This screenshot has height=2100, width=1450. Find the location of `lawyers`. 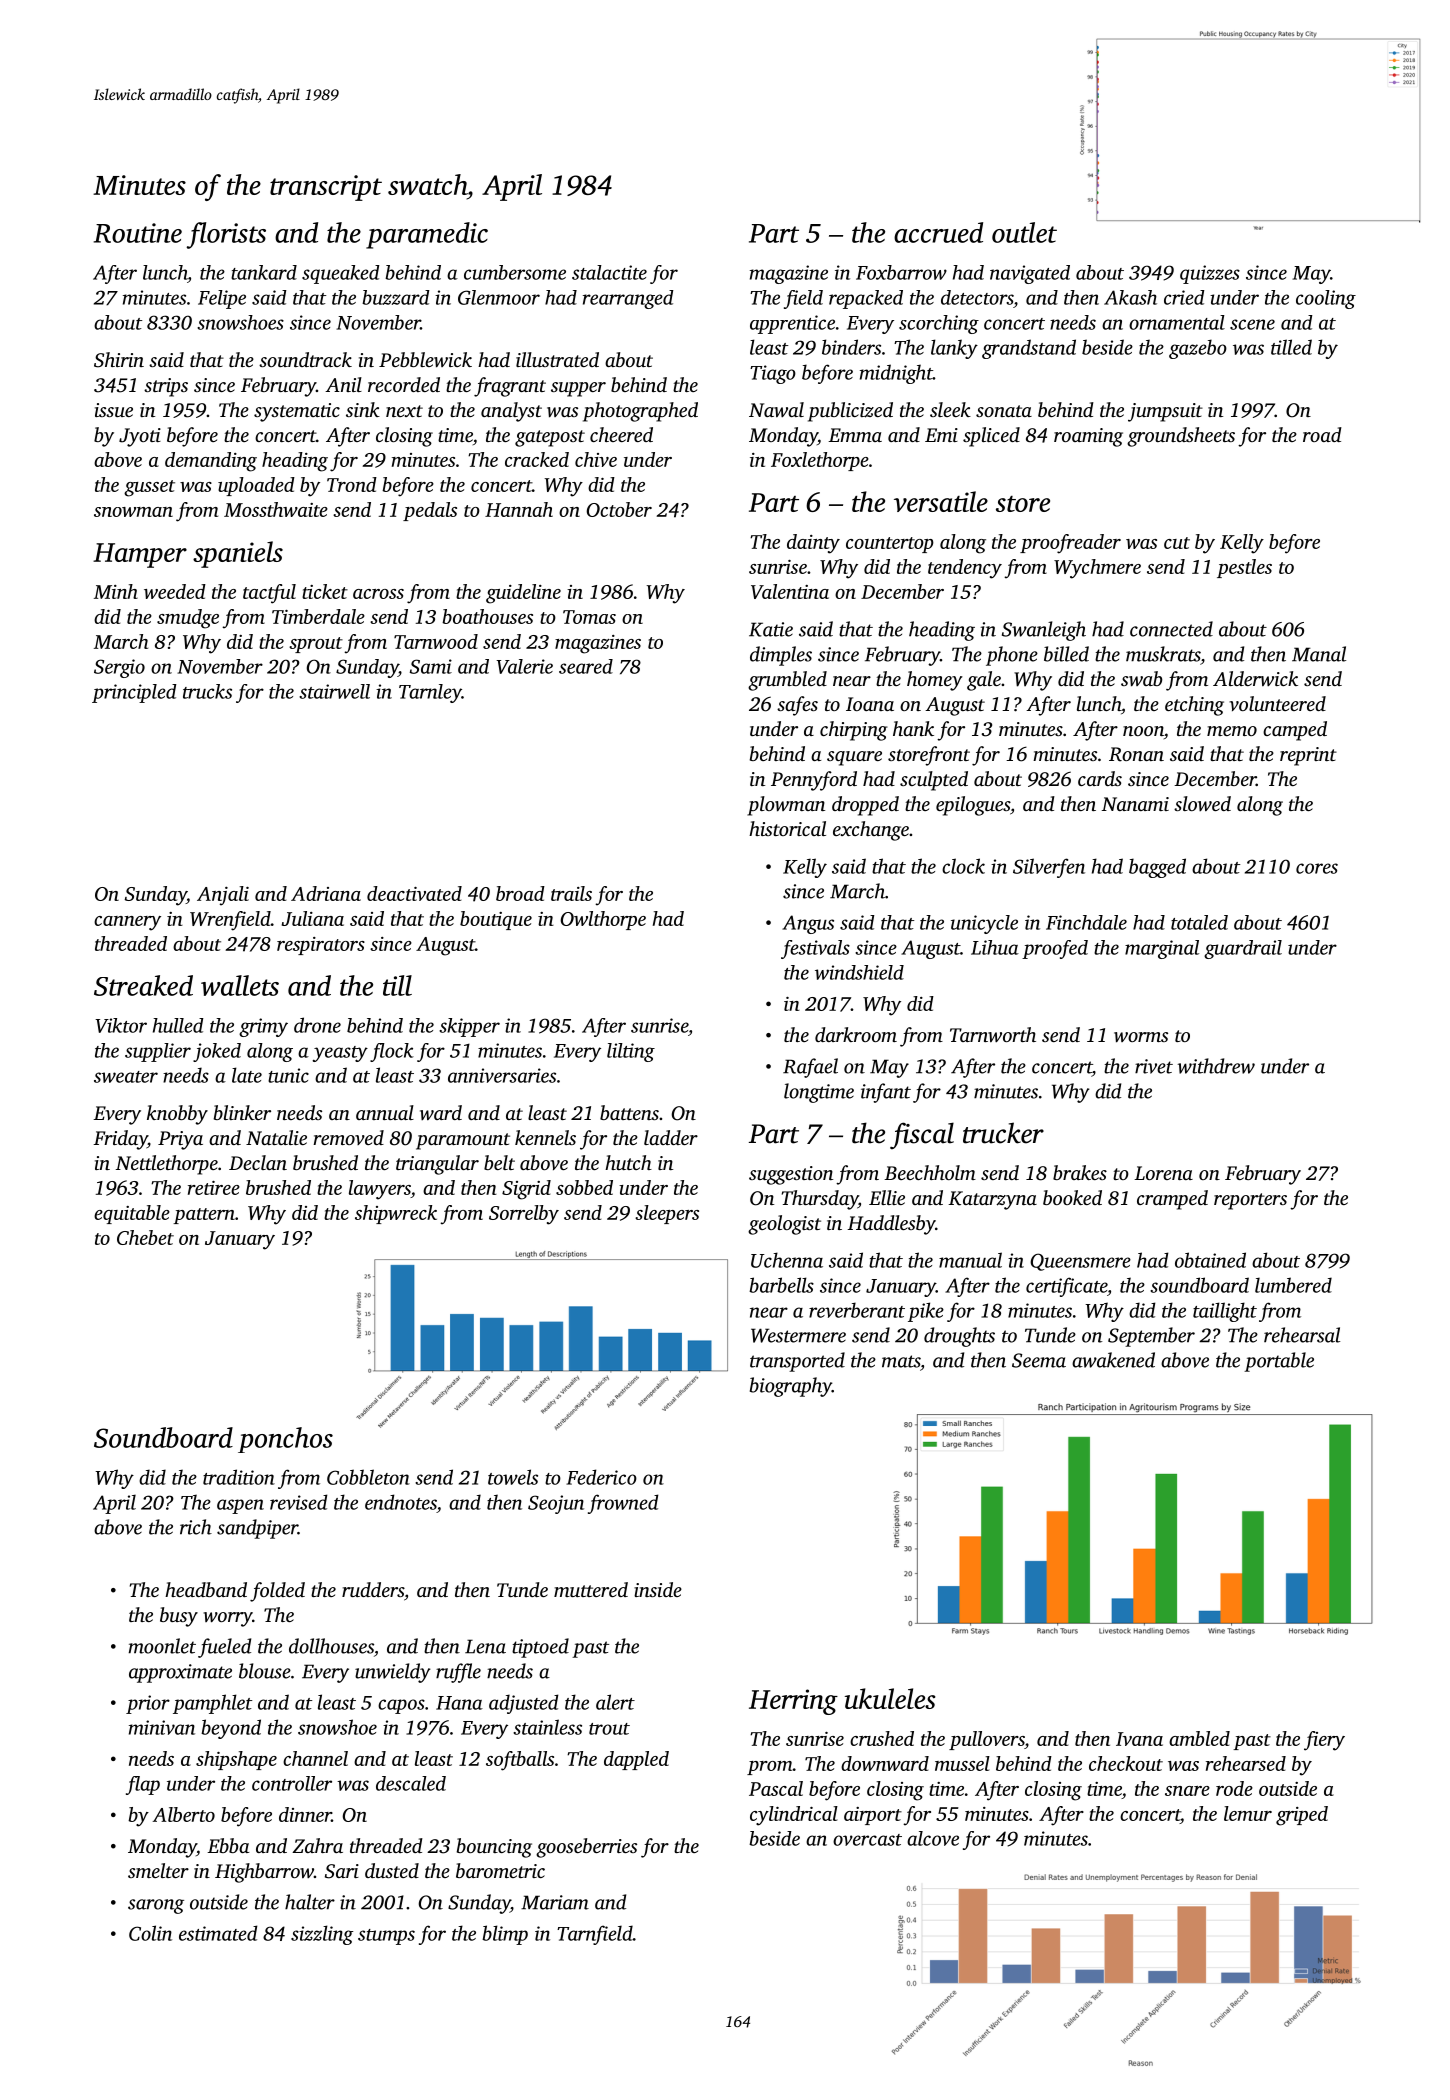

lawyers is located at coordinates (380, 1190).
